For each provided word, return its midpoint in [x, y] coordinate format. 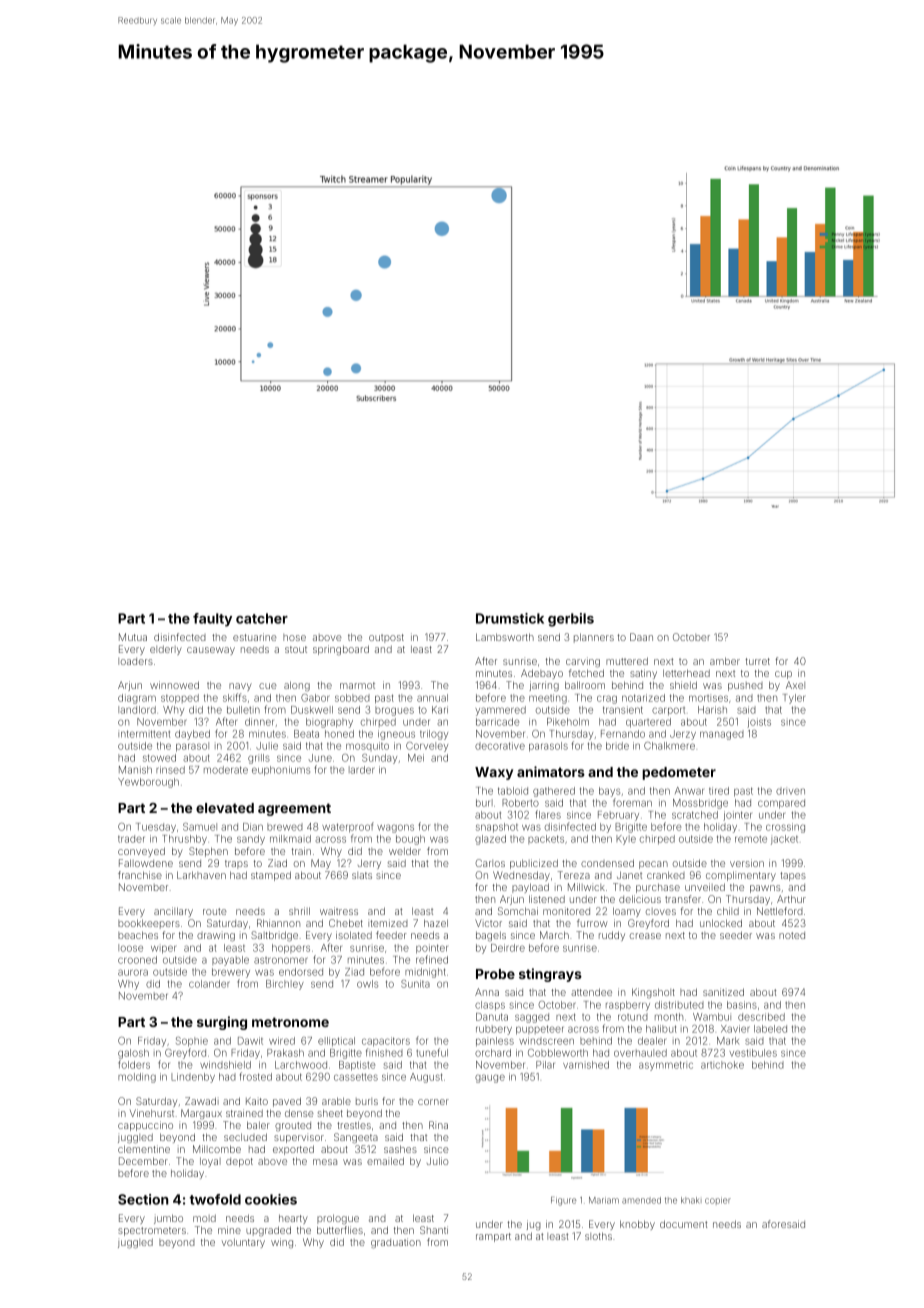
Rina [438, 1125]
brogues [394, 711]
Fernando [623, 734]
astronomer [281, 960]
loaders [135, 661]
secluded [245, 1137]
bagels [491, 936]
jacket [784, 840]
